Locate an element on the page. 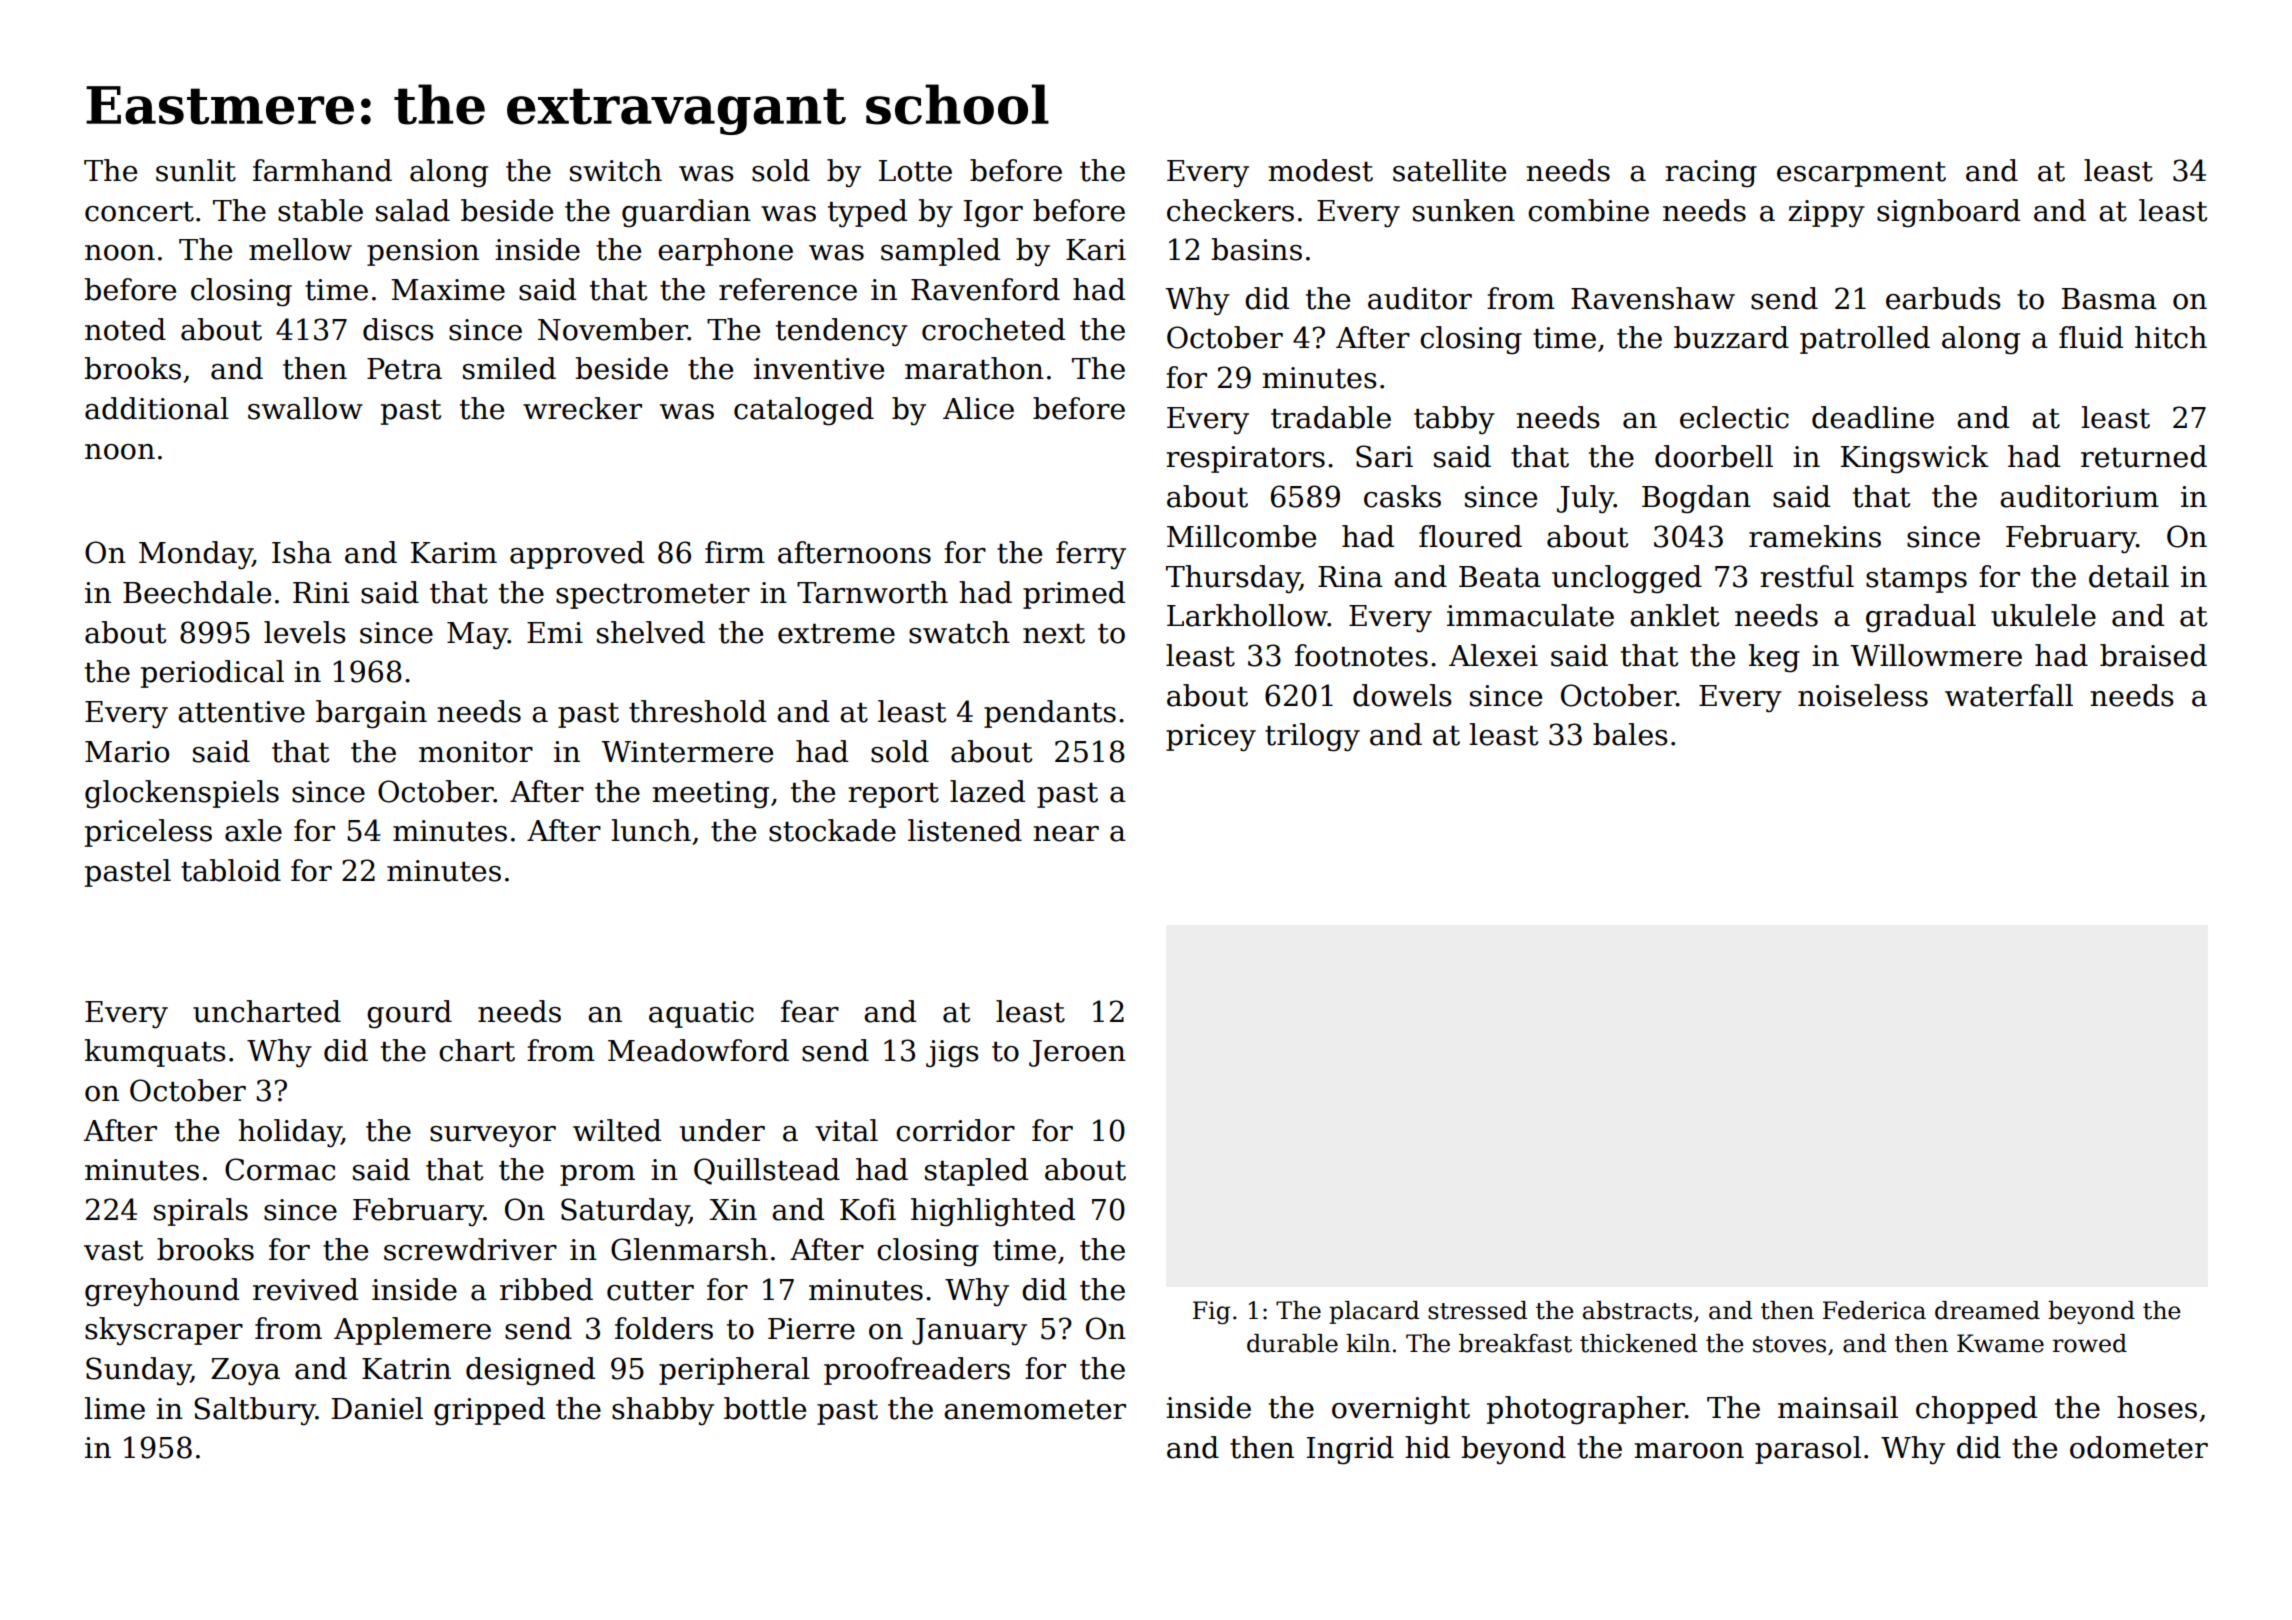 The height and width of the image is (1620, 2292). Cormac is located at coordinates (280, 1169).
